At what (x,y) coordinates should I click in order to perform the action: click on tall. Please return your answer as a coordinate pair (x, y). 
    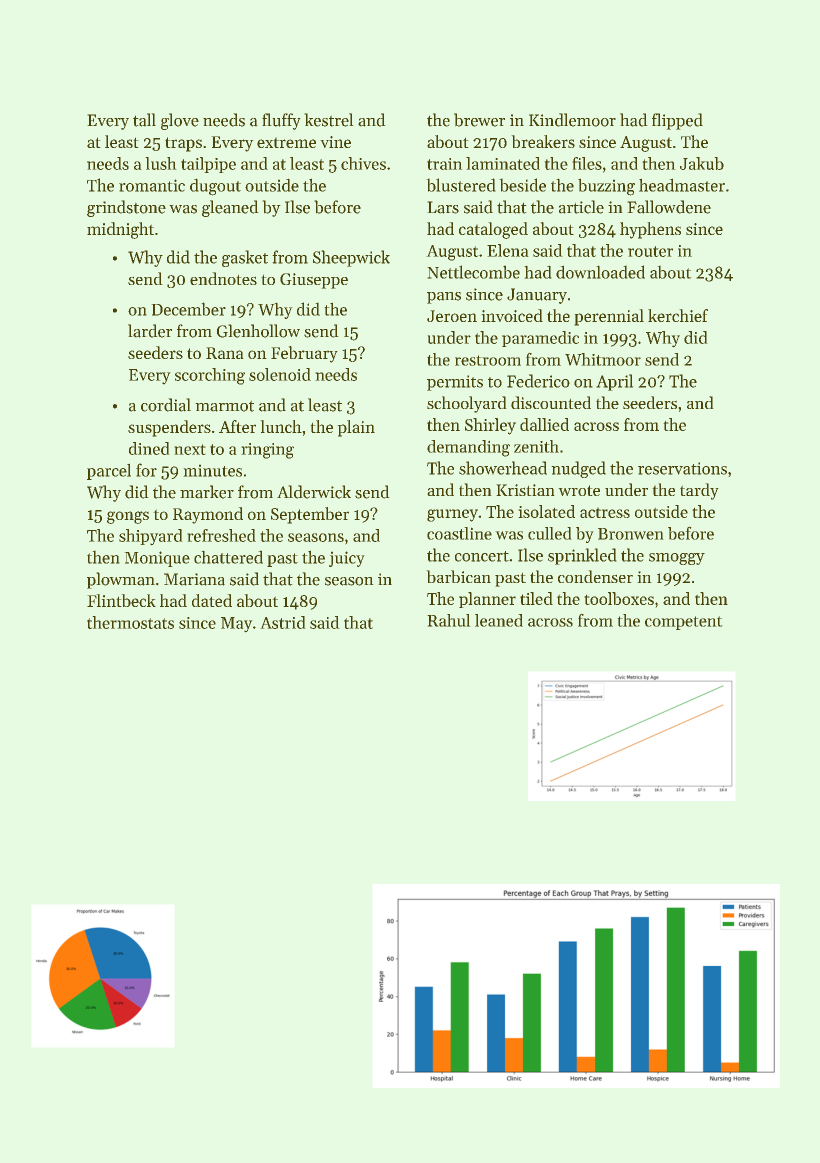
    Looking at the image, I should click on (144, 120).
